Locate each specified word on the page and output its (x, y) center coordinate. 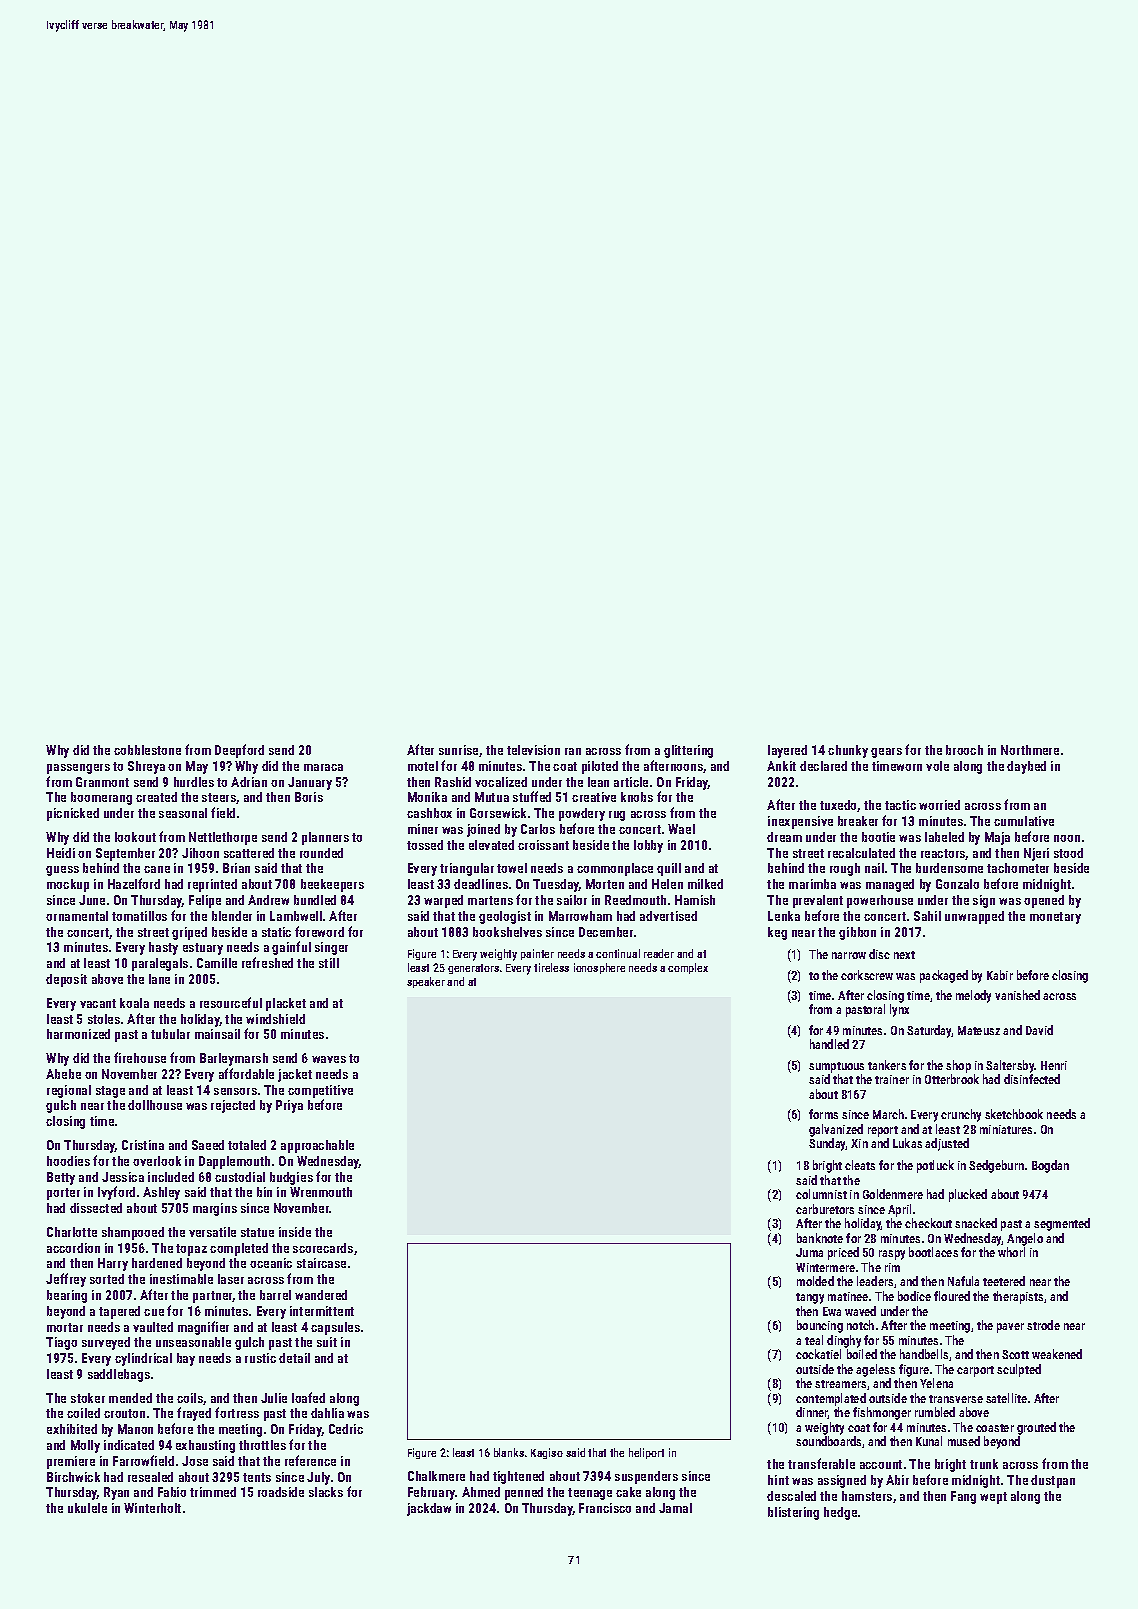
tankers (887, 1065)
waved (860, 1311)
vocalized (501, 782)
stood (1068, 853)
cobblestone (147, 750)
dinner (812, 1413)
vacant (98, 1003)
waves (329, 1059)
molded (815, 1281)
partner (213, 1297)
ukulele (87, 1508)
